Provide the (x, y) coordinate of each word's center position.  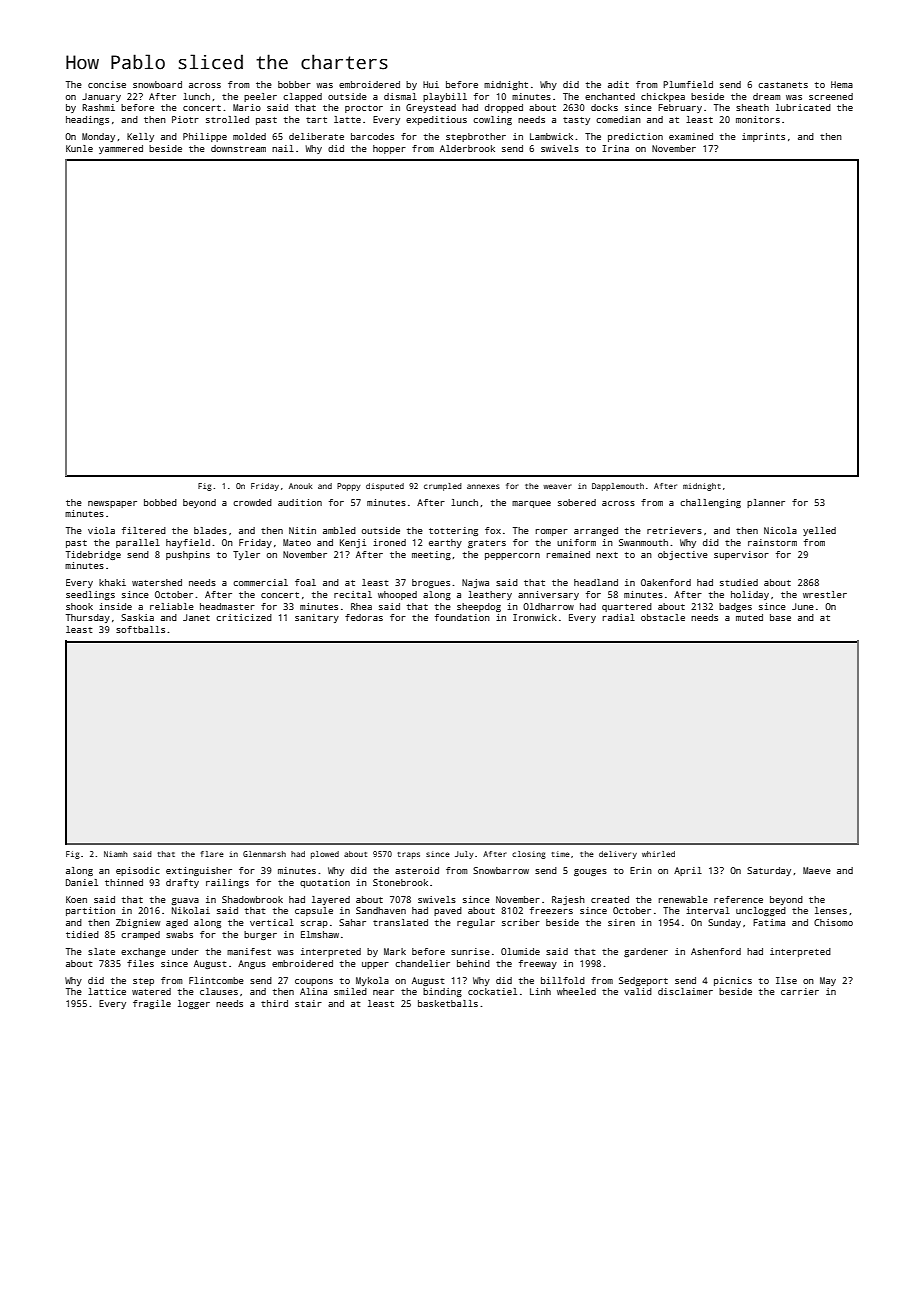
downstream (238, 148)
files (140, 963)
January (101, 97)
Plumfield (688, 84)
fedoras (364, 617)
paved (448, 911)
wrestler (825, 594)
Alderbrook (467, 148)
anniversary (548, 595)
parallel (138, 543)
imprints (763, 137)
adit (618, 84)
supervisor (741, 555)
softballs (140, 629)
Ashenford (716, 951)
